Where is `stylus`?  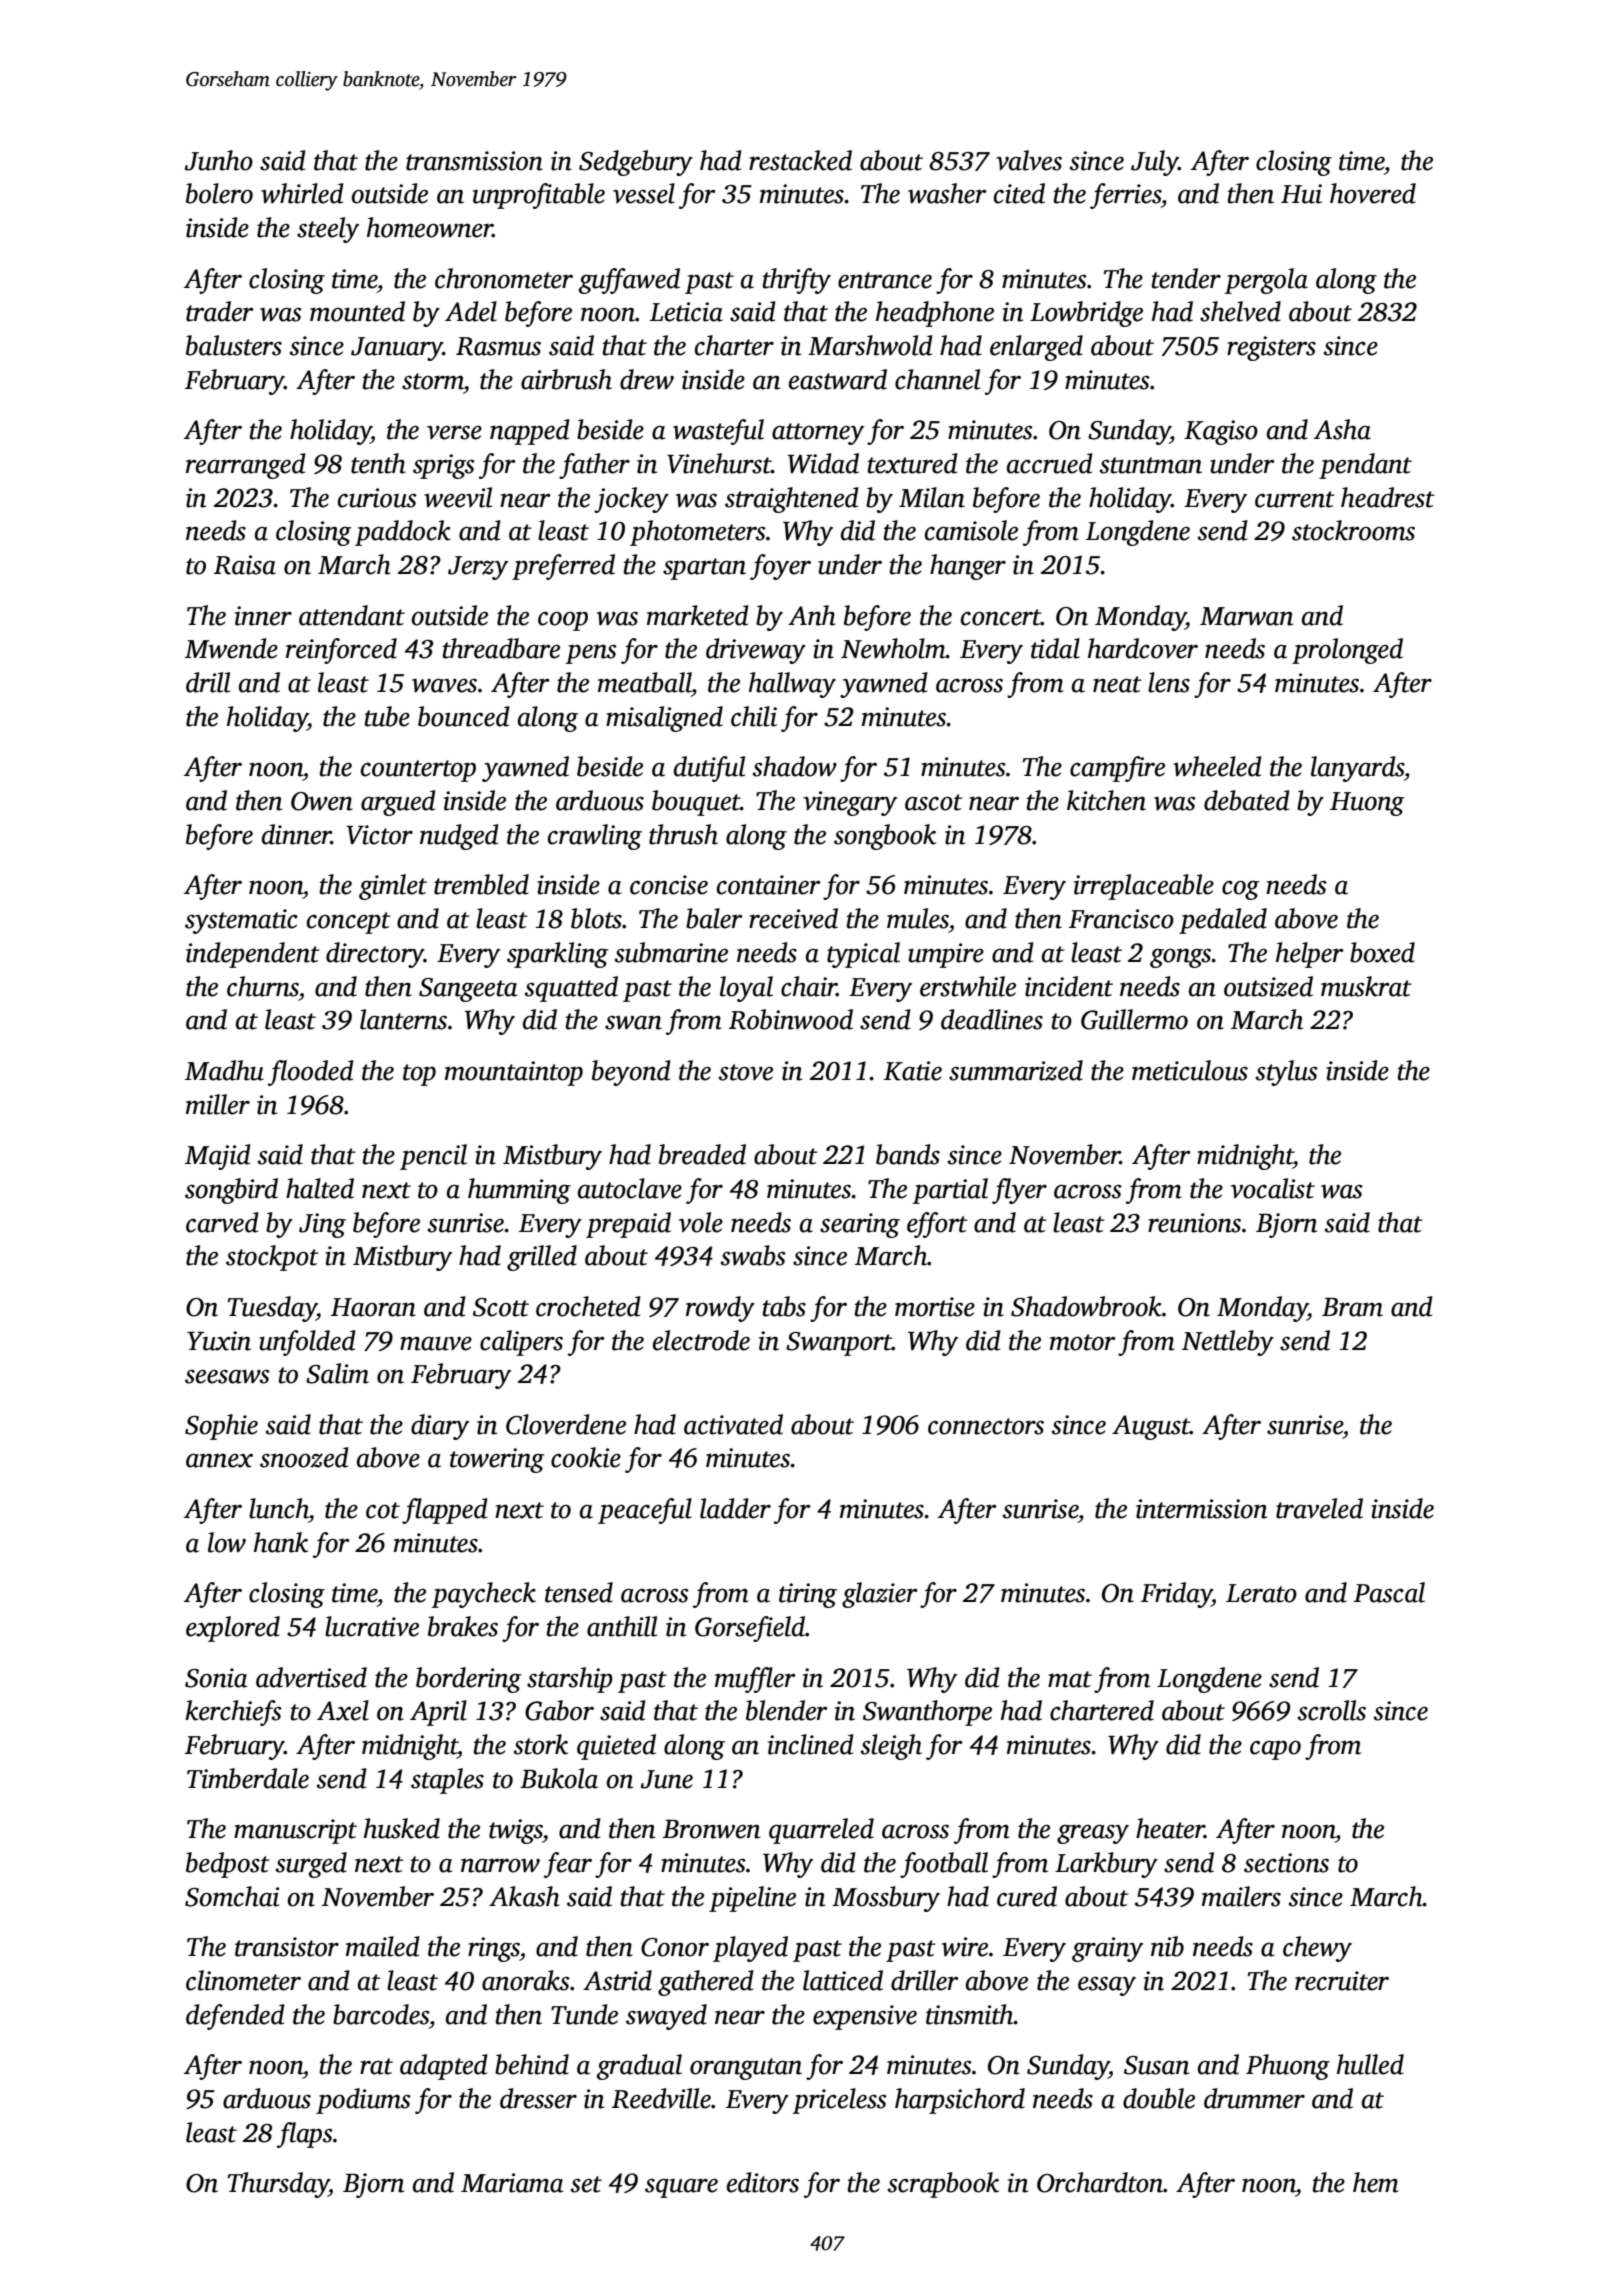 stylus is located at coordinates (1287, 1073).
